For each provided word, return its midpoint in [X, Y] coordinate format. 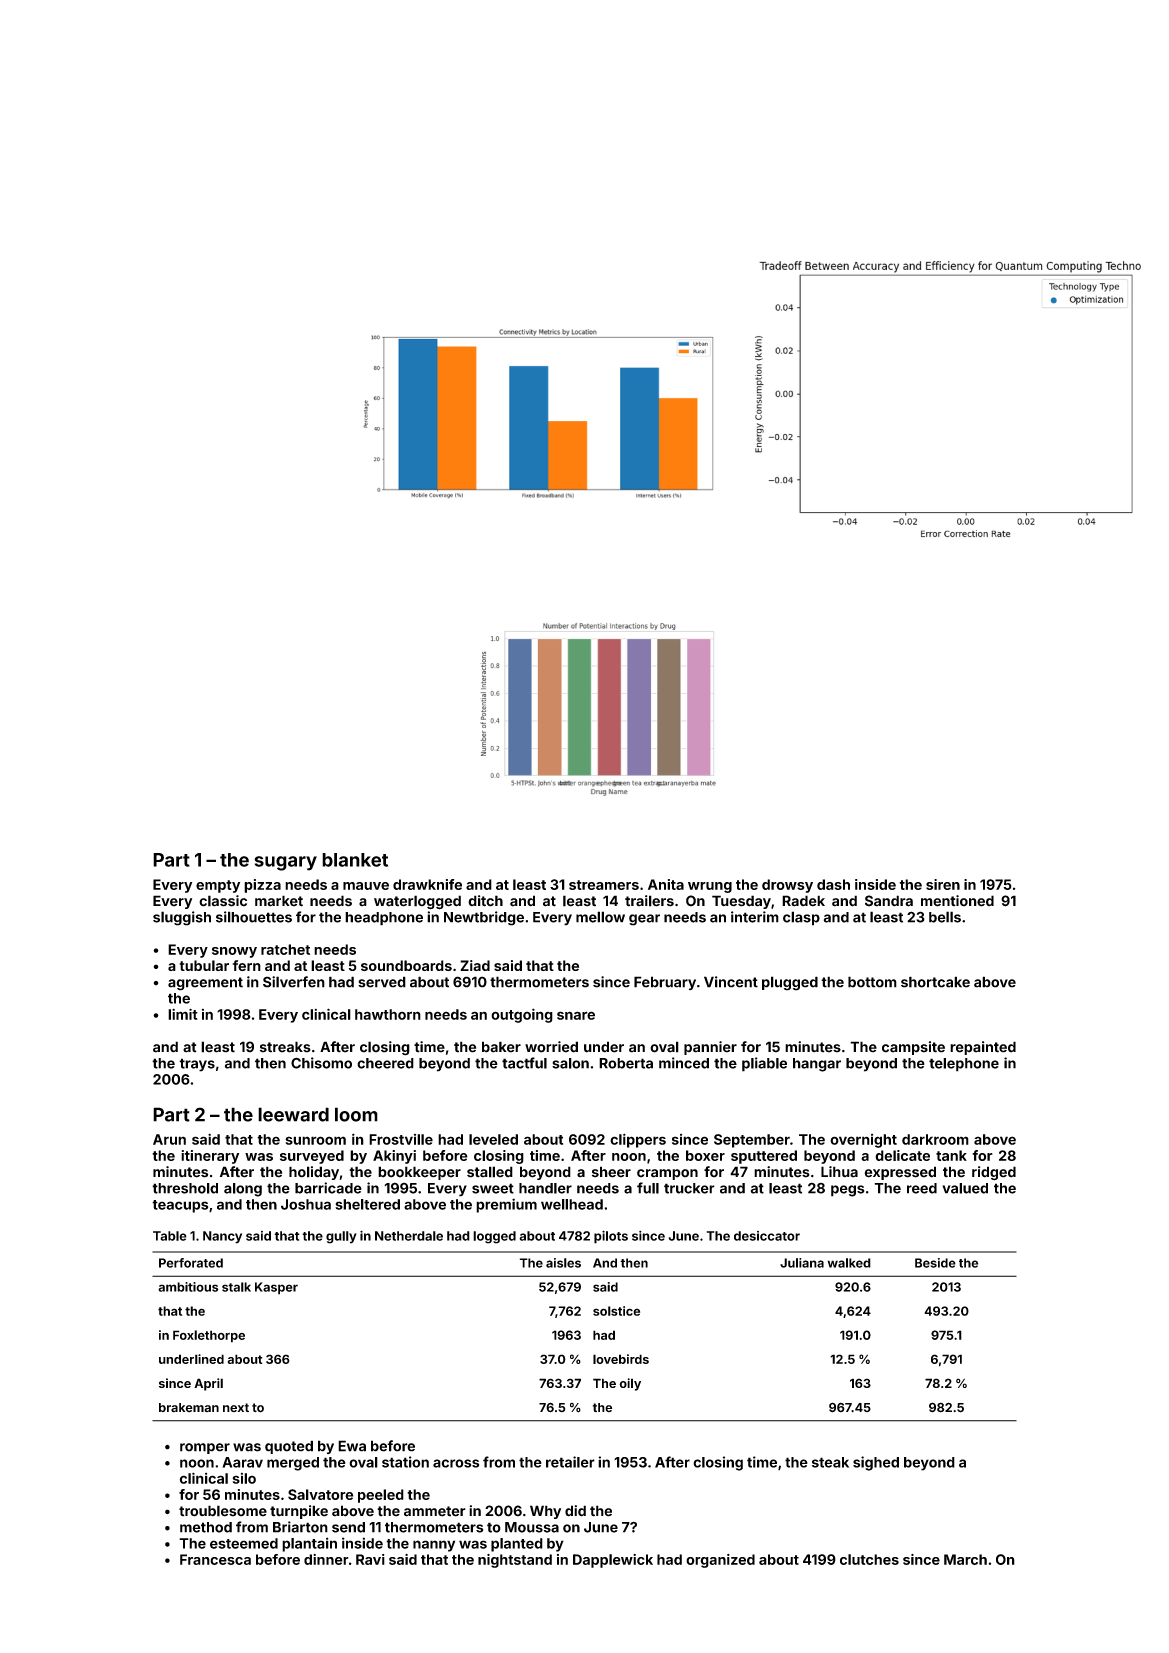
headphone [384, 919]
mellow [600, 917]
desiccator [767, 1236]
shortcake [935, 982]
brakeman [189, 1408]
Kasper [276, 1288]
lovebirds [621, 1359]
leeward [293, 1114]
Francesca [215, 1559]
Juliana [802, 1263]
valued [965, 1188]
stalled [490, 1172]
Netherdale [409, 1236]
